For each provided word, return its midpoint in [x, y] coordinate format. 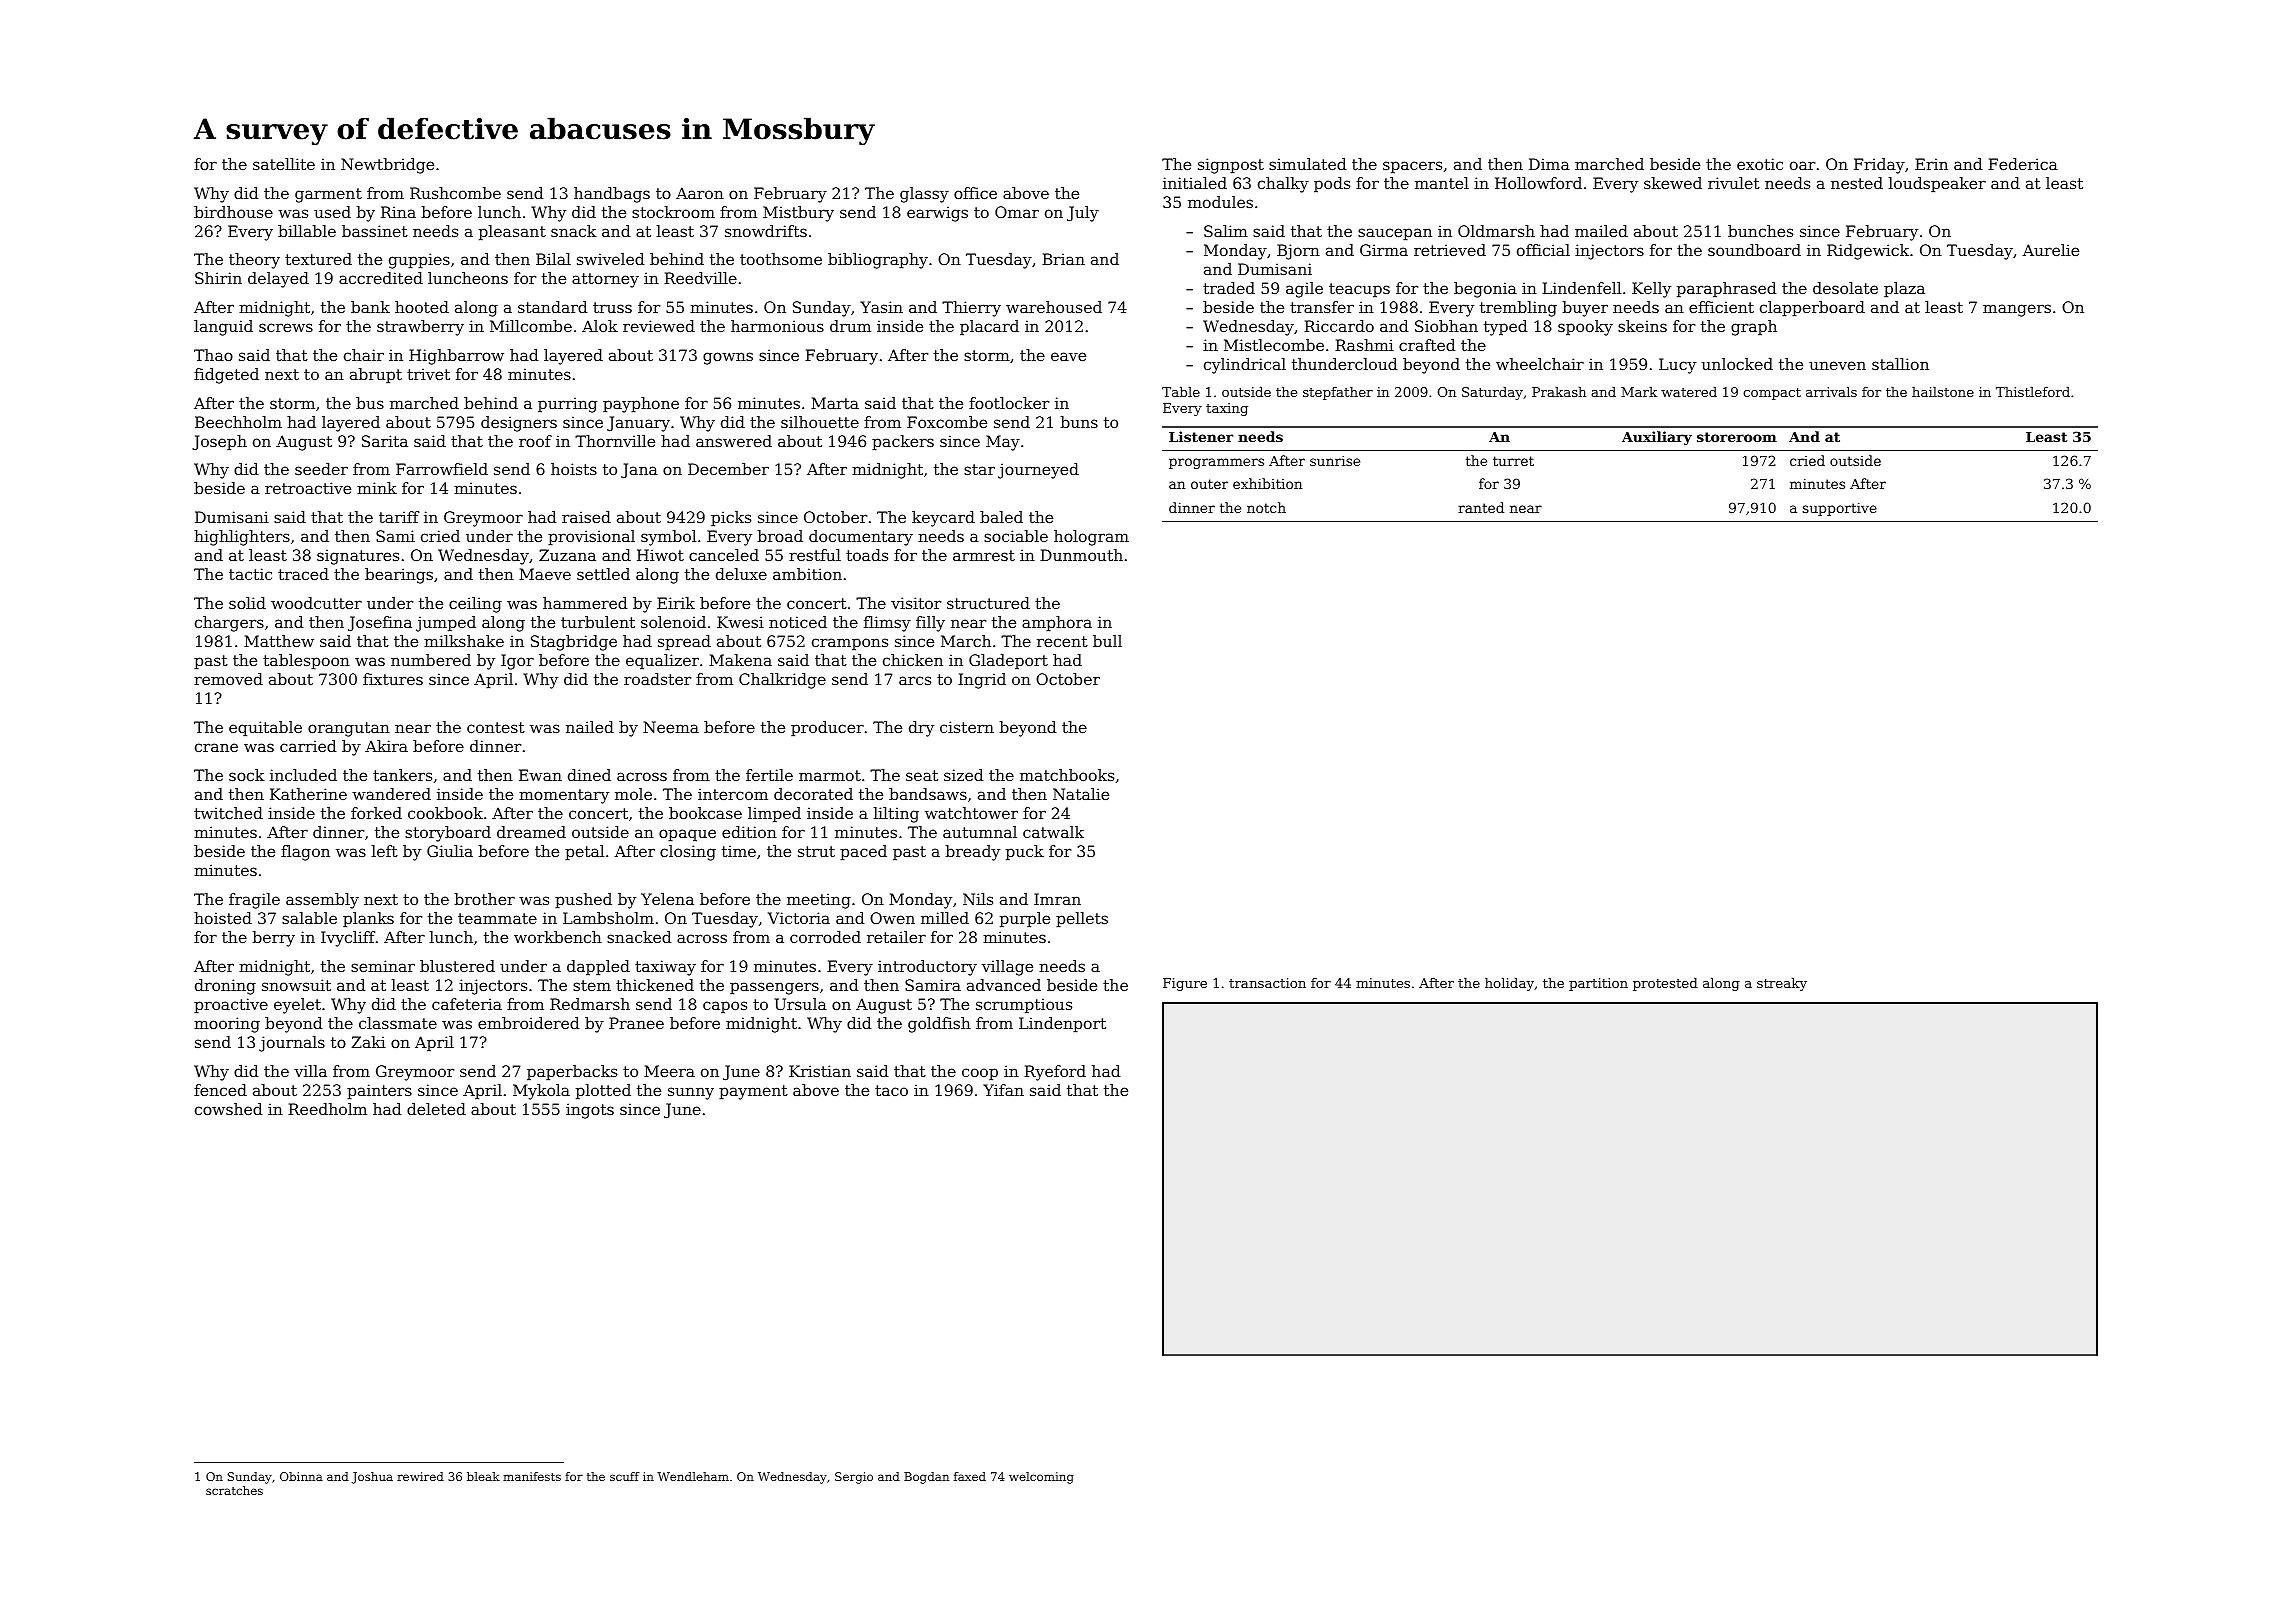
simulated [1308, 164]
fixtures [393, 679]
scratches [234, 1490]
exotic [1760, 164]
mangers [2017, 310]
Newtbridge [387, 166]
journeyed [1038, 471]
